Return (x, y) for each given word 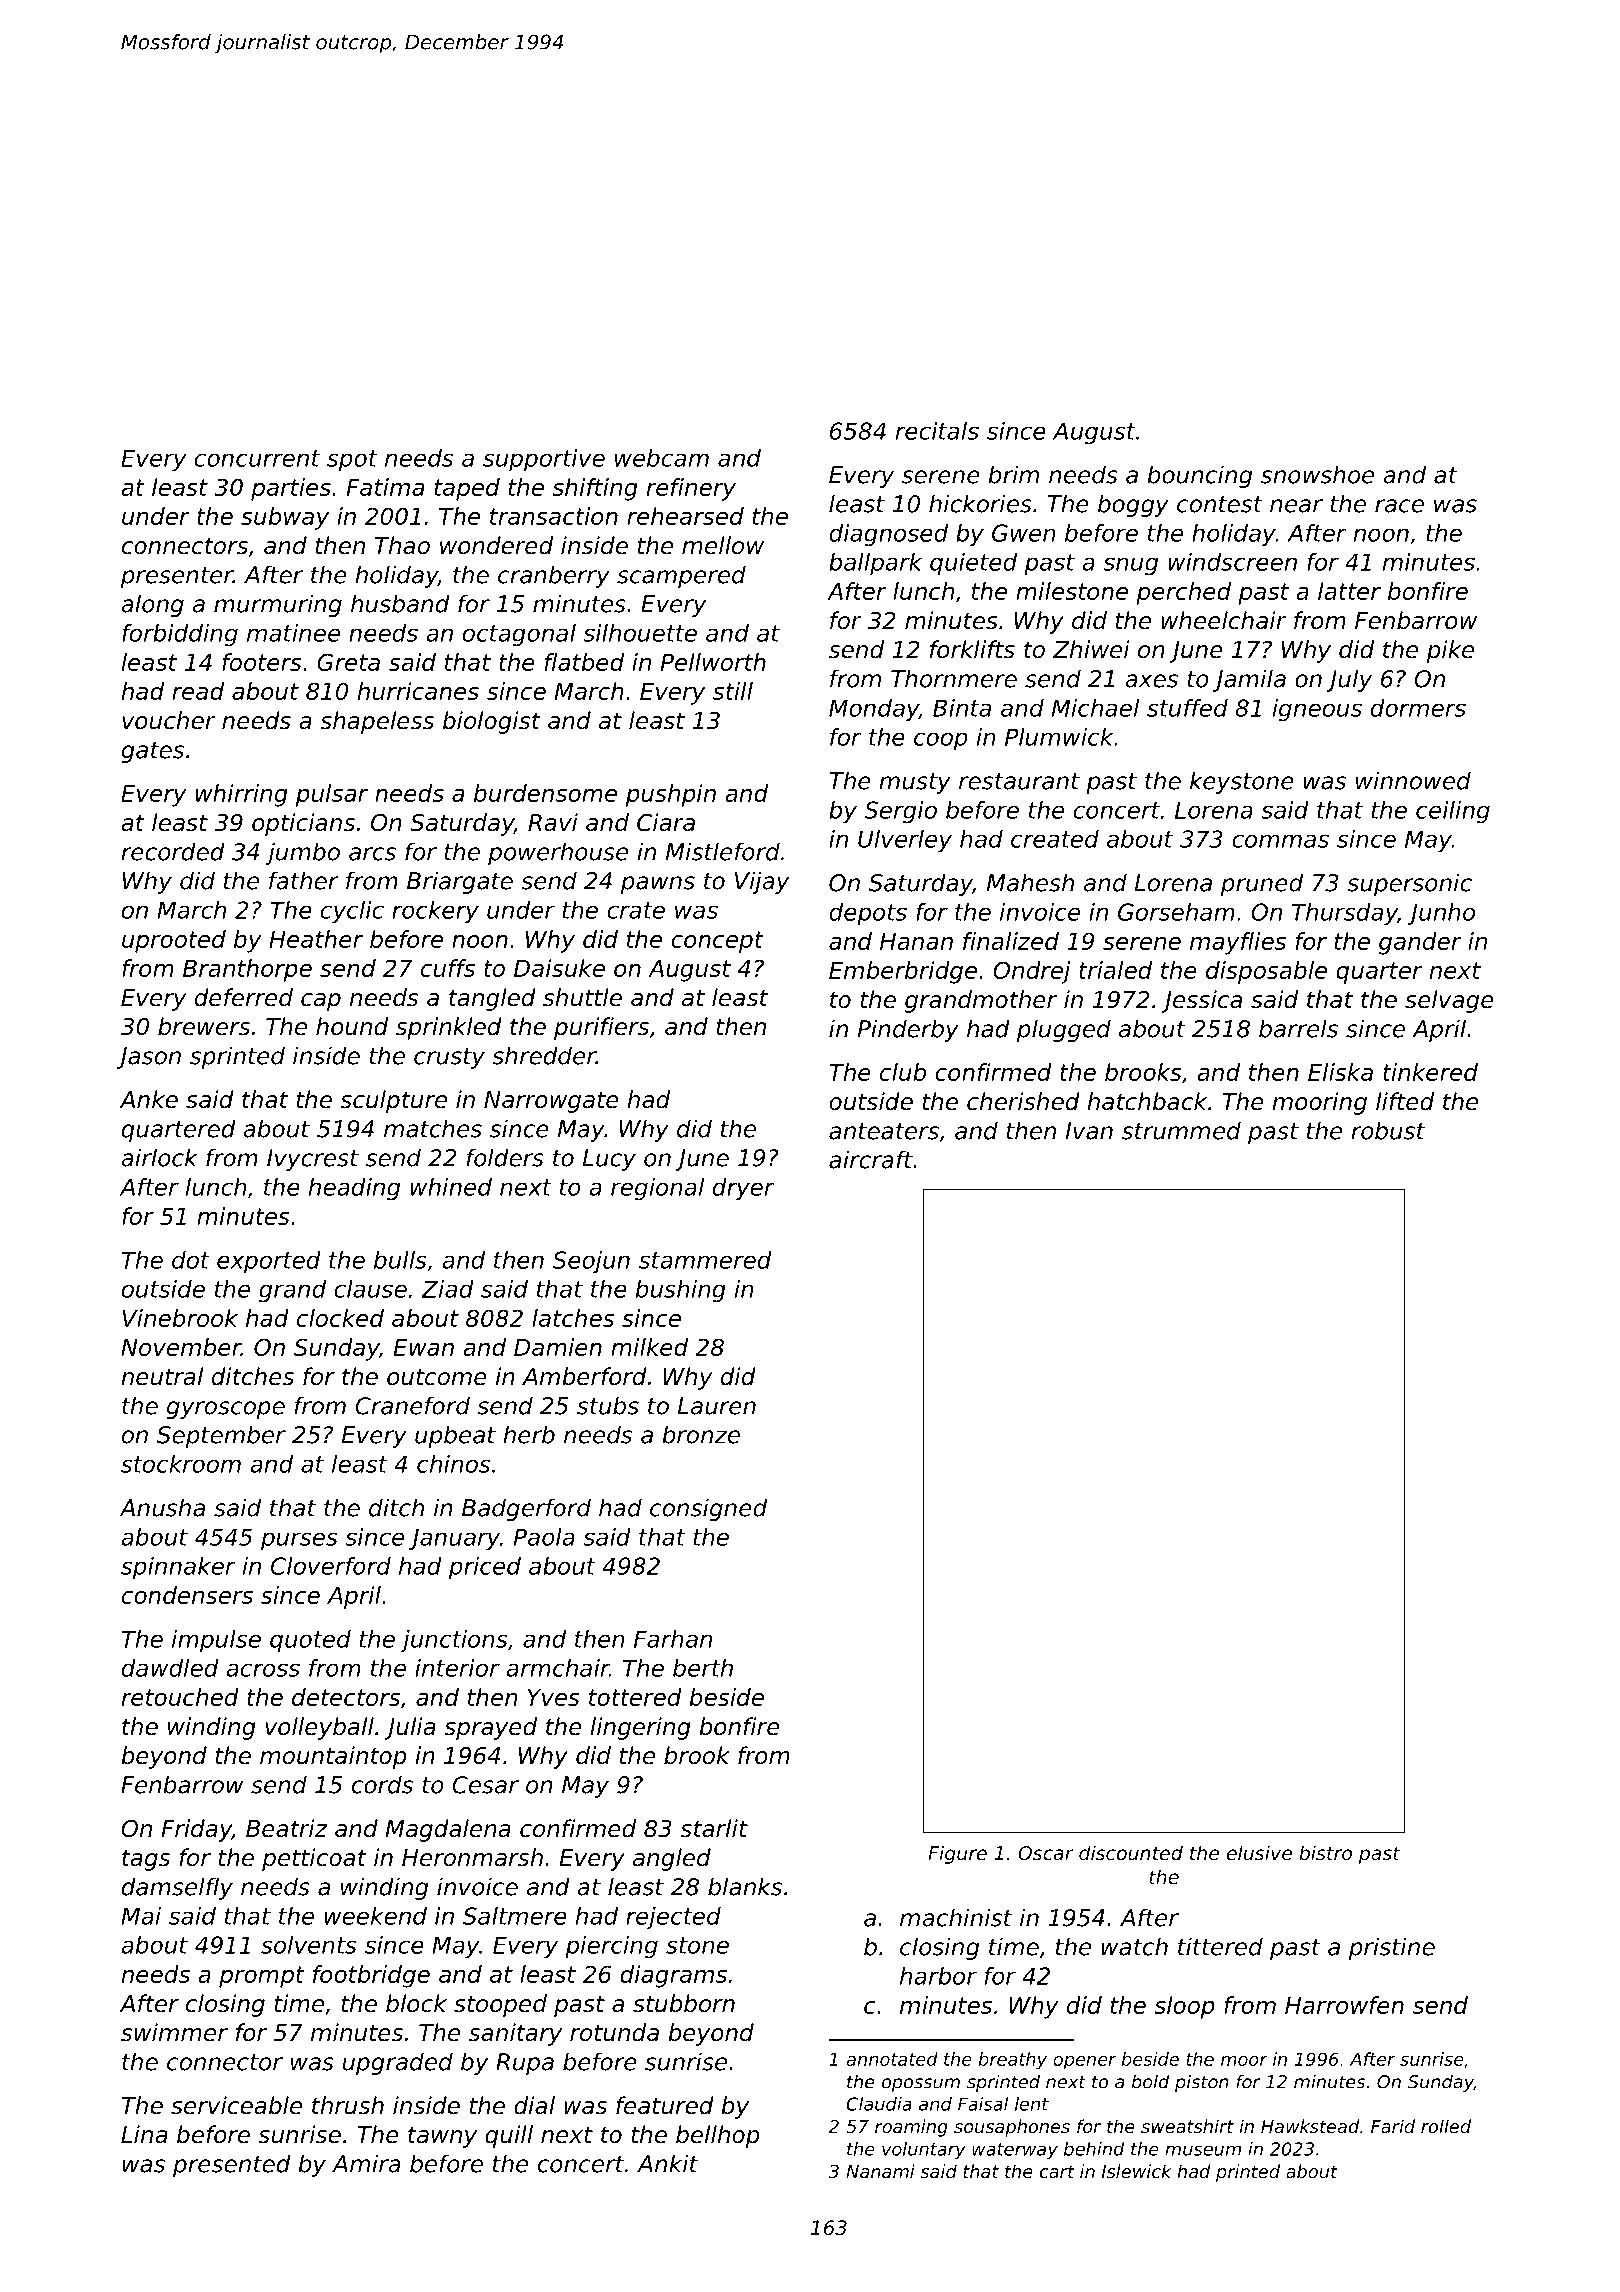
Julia (410, 1728)
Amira (366, 2163)
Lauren (717, 1406)
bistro (1325, 1852)
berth (703, 1668)
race (1399, 506)
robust (1388, 1130)
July (1349, 680)
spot (352, 461)
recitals (937, 431)
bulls (400, 1260)
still (733, 691)
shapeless (377, 722)
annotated (892, 2059)
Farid (1393, 2126)
